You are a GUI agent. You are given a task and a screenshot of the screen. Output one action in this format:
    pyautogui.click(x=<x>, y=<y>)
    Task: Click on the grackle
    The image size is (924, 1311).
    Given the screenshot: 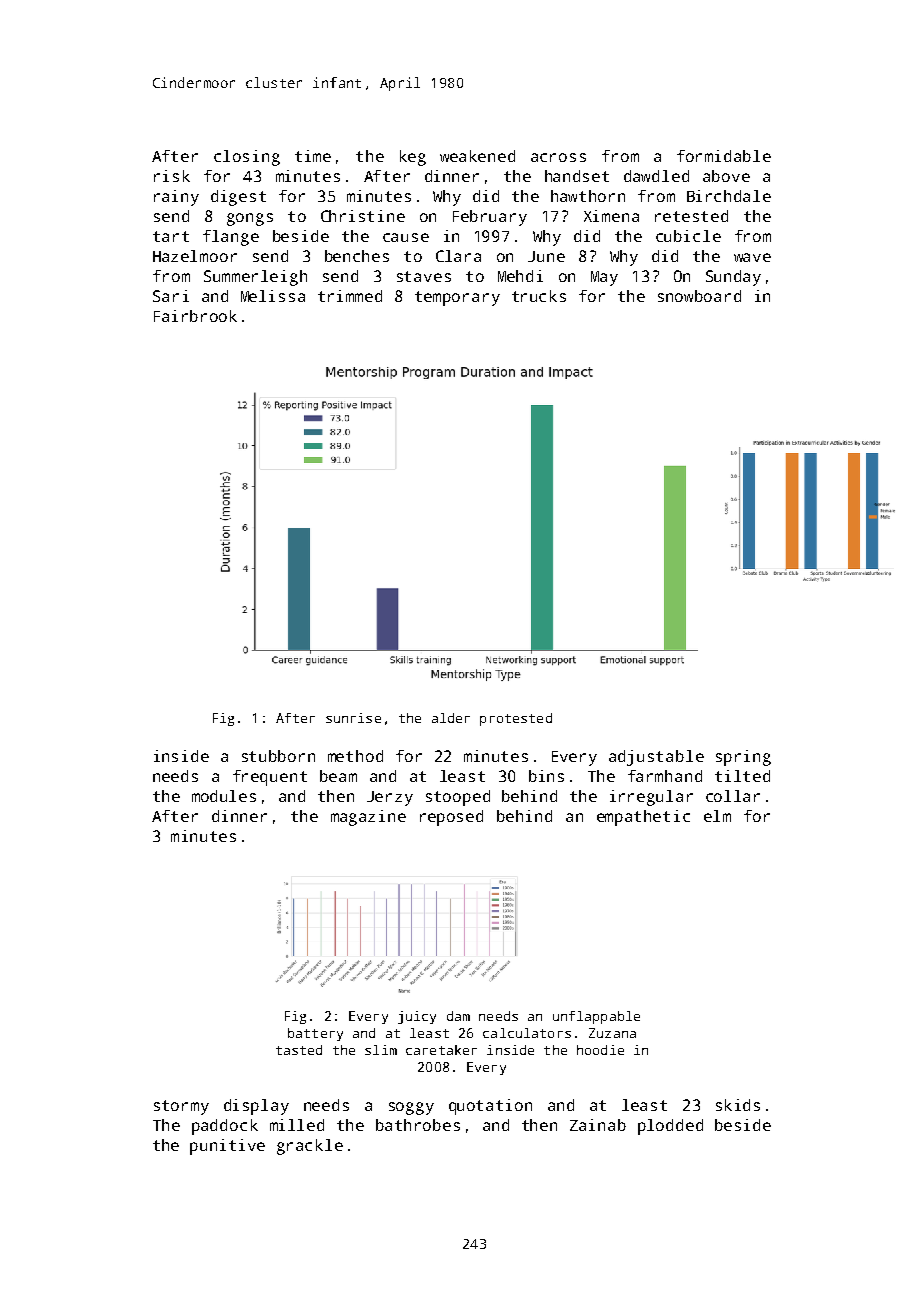 What is the action you would take?
    pyautogui.click(x=310, y=1147)
